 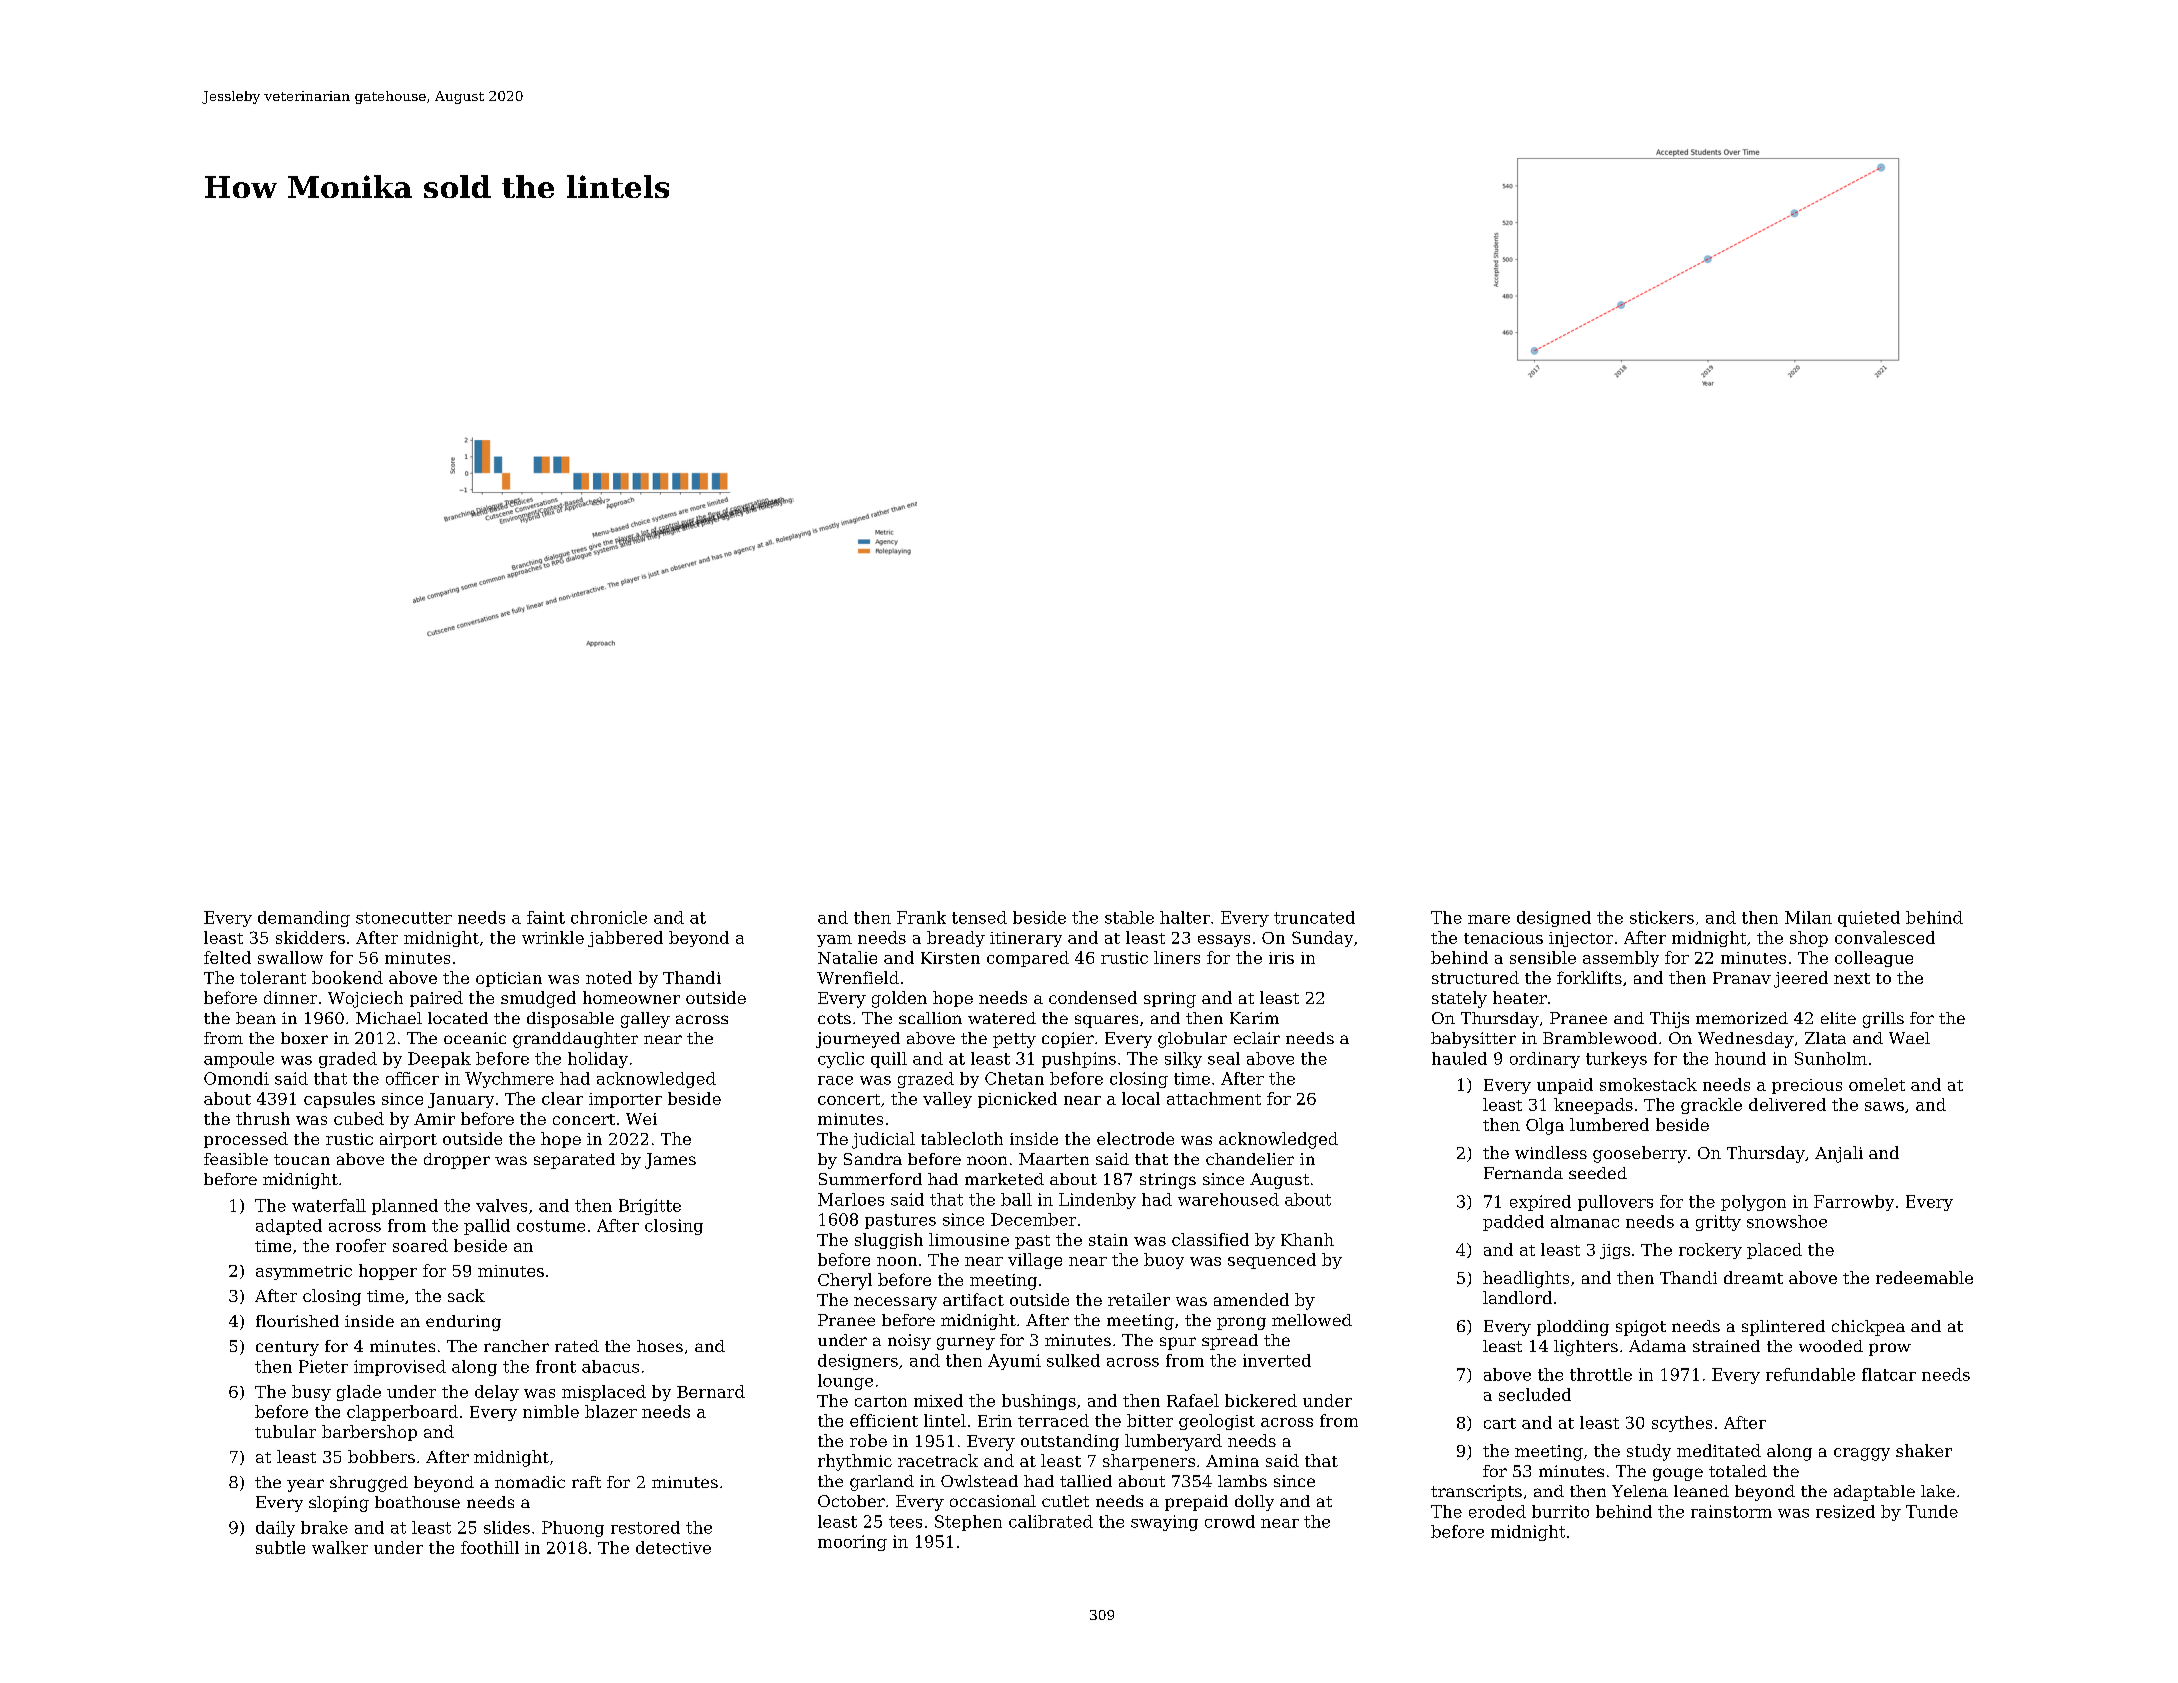 I want to click on nomadic, so click(x=530, y=1482).
